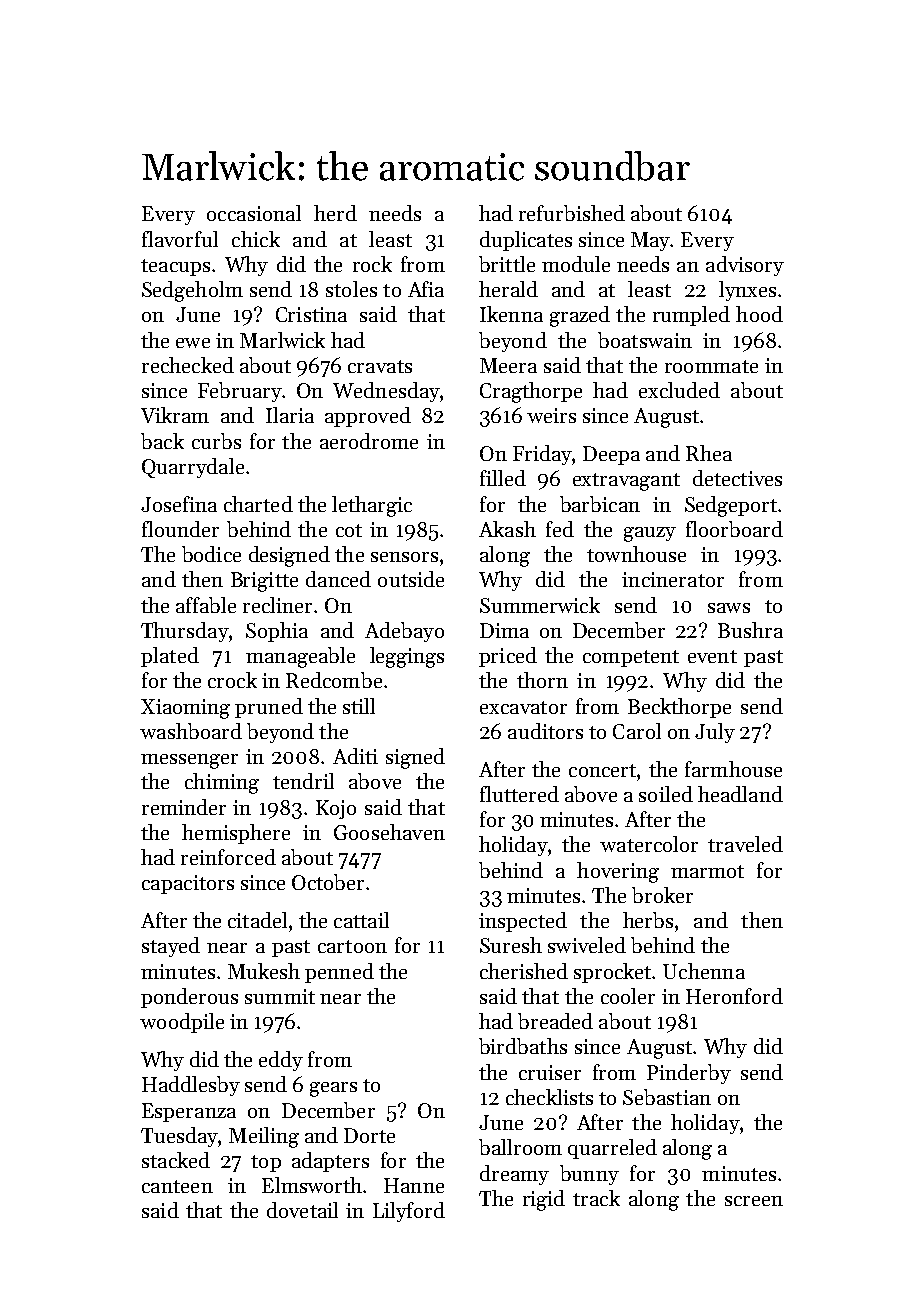  I want to click on Haddlesby, so click(191, 1086).
